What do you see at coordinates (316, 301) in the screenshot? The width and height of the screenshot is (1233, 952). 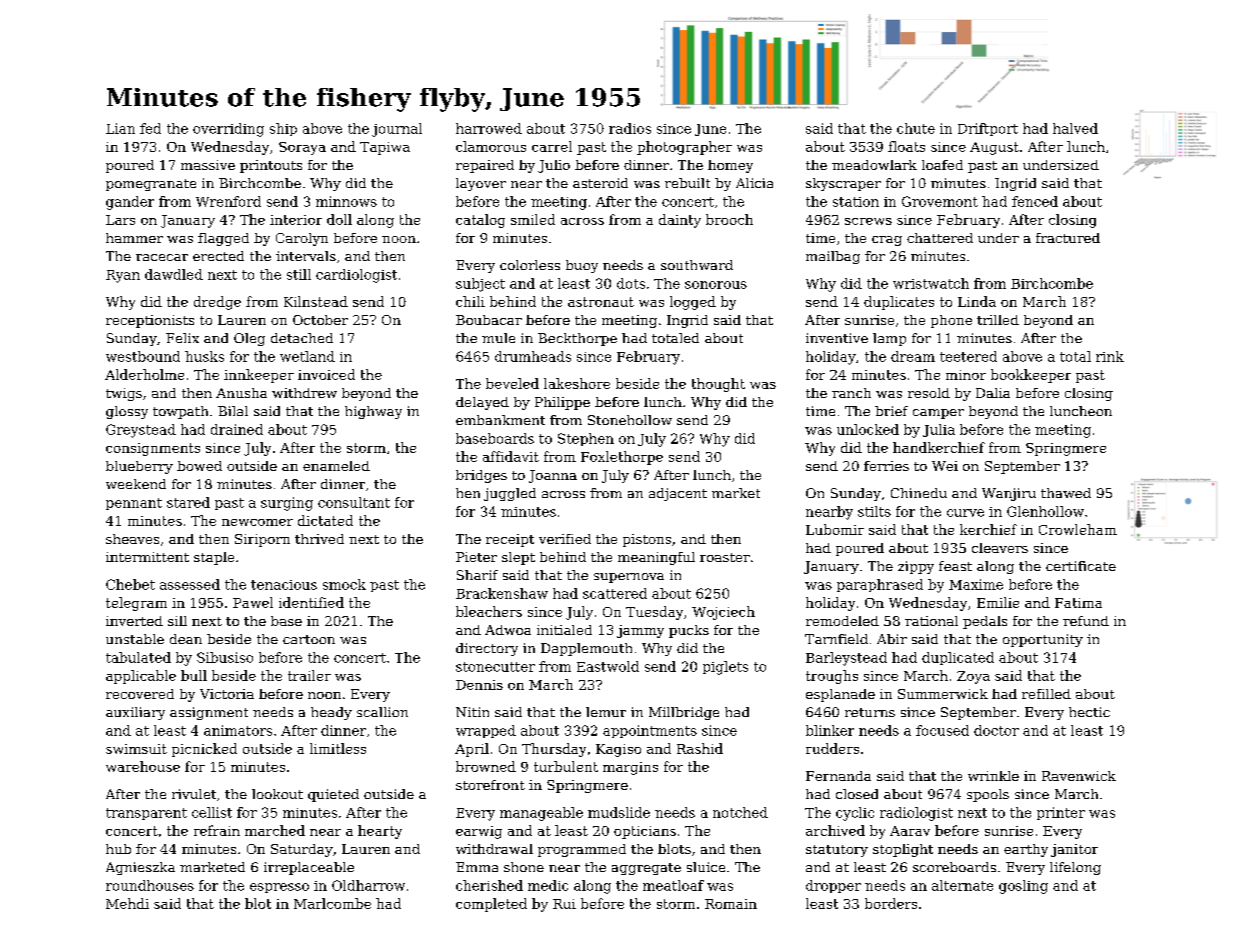 I see `Kilnstead` at bounding box center [316, 301].
